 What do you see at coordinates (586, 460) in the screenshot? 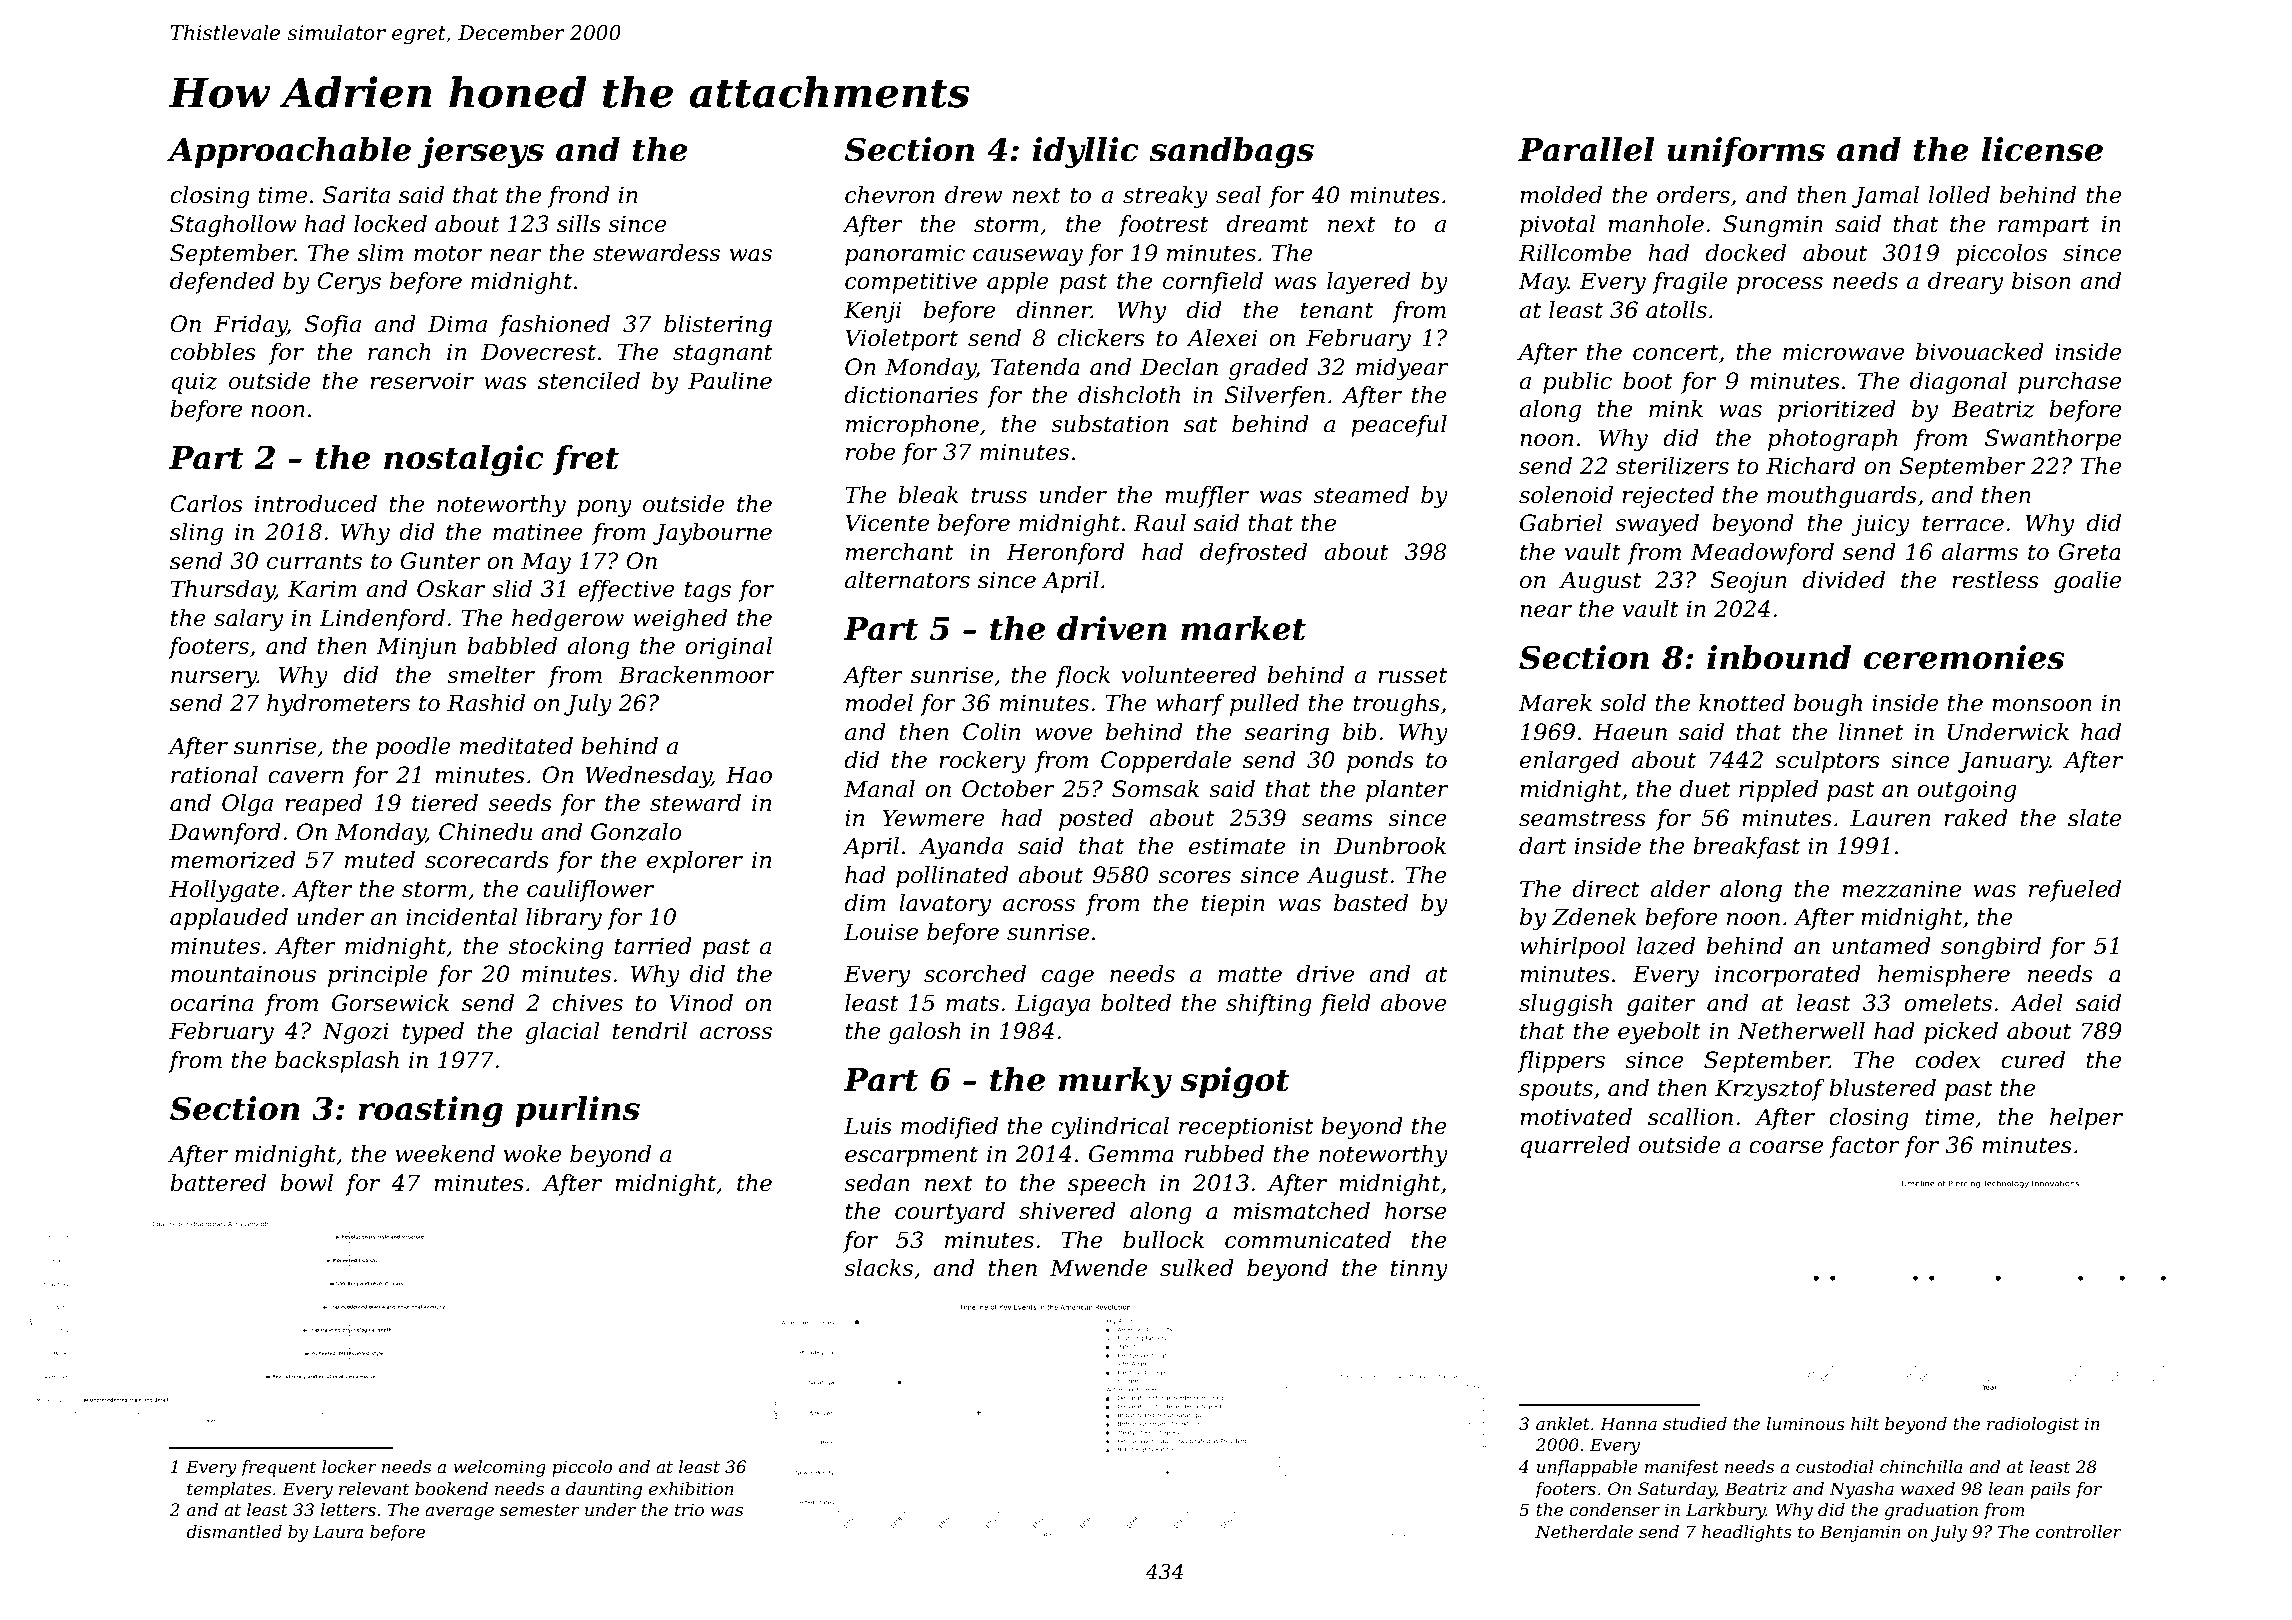
I see `fret` at bounding box center [586, 460].
